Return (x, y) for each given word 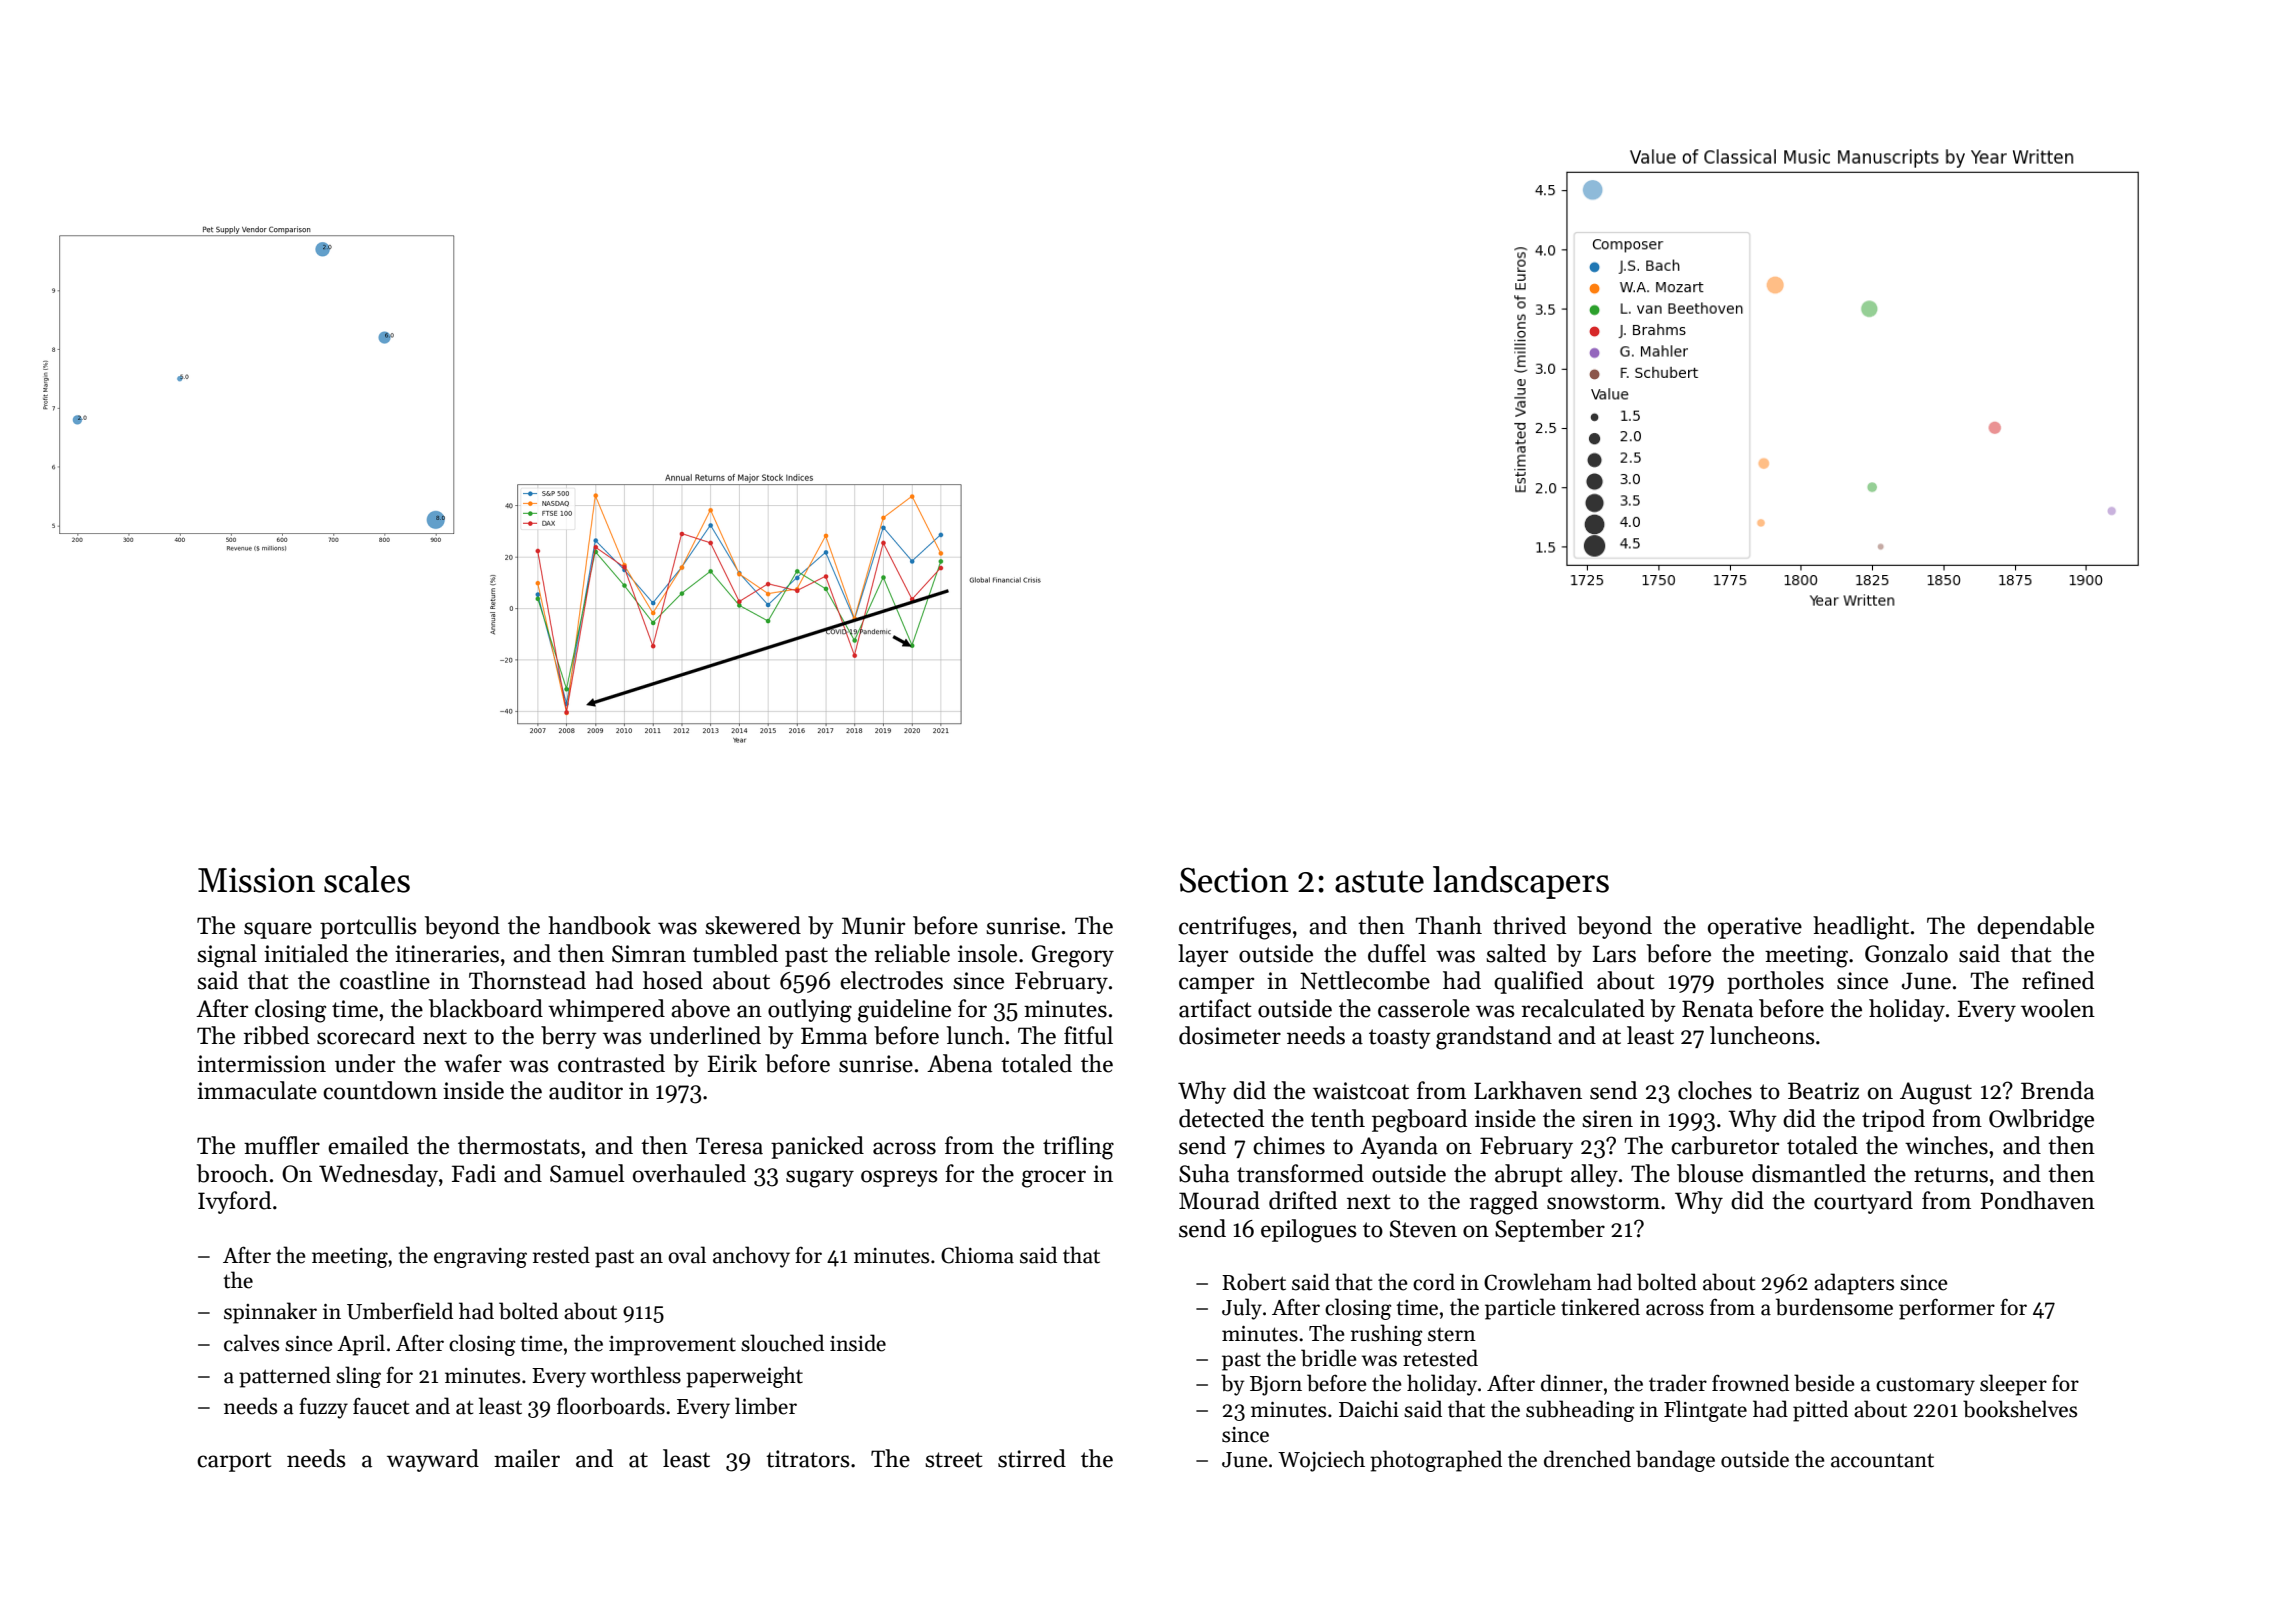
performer (1947, 1309)
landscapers (1521, 882)
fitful (1088, 1035)
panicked (817, 1147)
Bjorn (1276, 1386)
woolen (2058, 1008)
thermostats (519, 1145)
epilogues (1309, 1231)
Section (1234, 880)
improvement (672, 1346)
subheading (1580, 1411)
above (700, 1008)
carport (234, 1462)
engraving (480, 1258)
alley (1594, 1175)
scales (367, 879)
